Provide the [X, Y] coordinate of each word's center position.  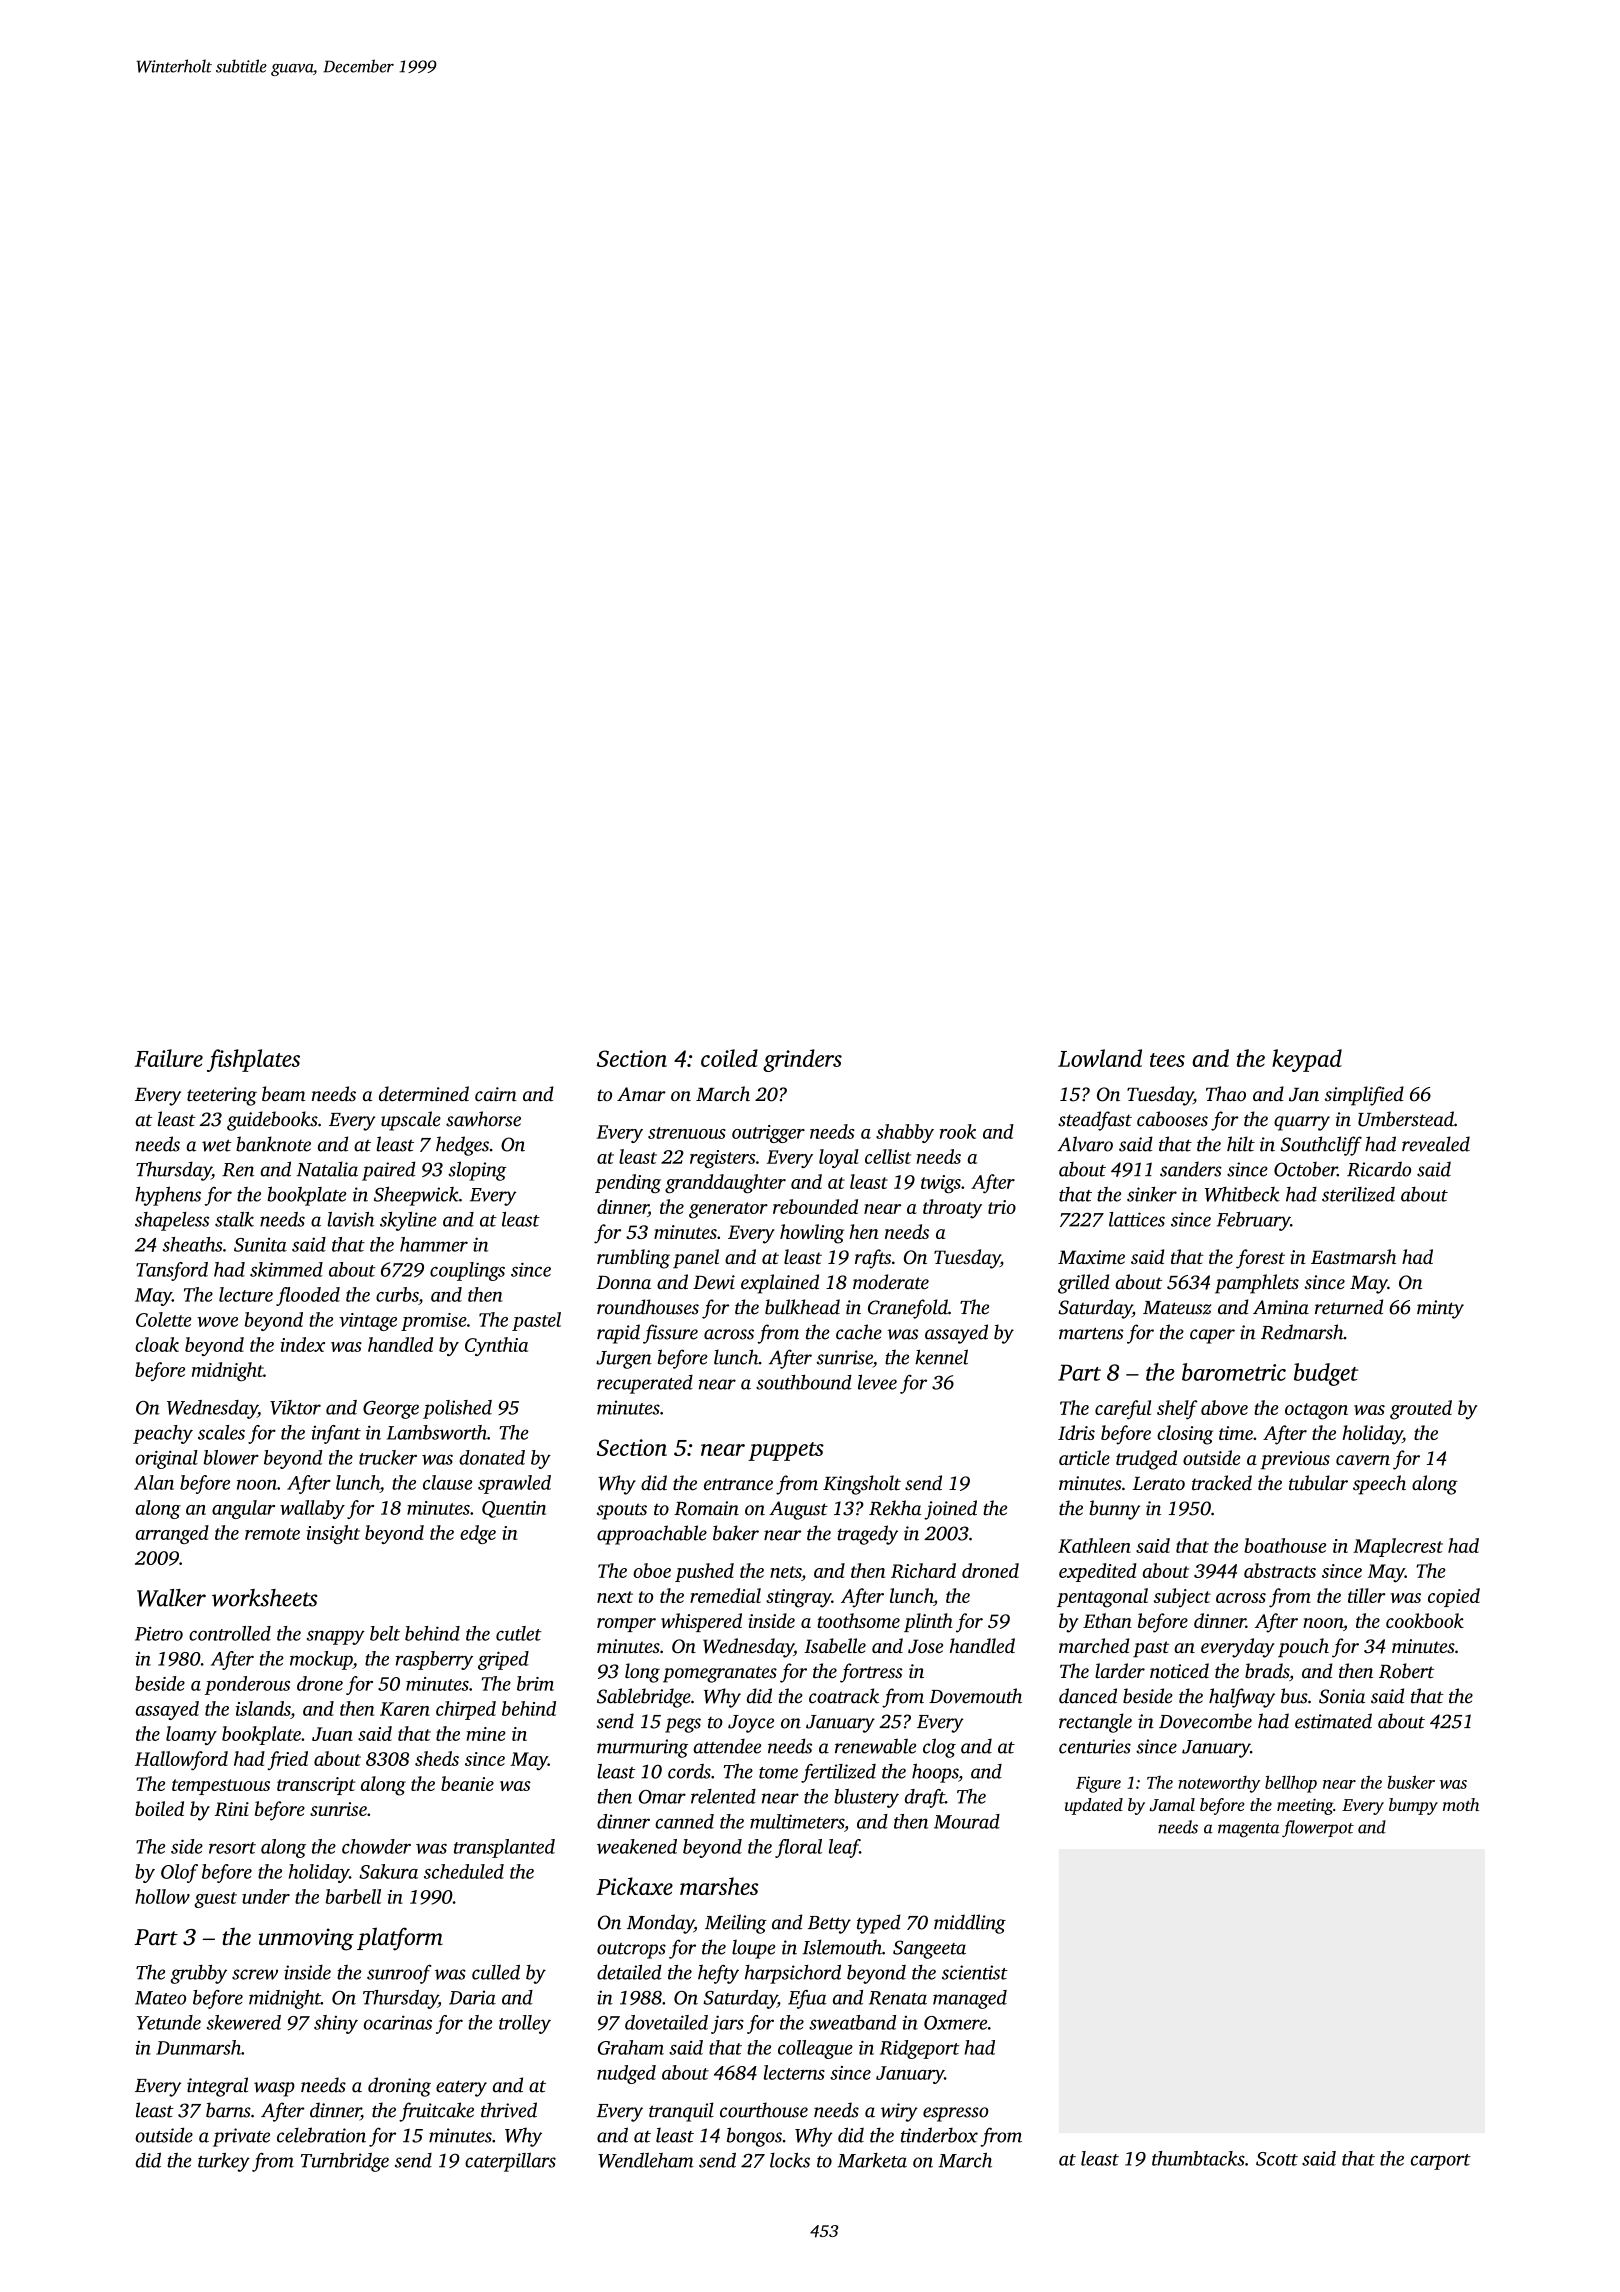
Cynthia [496, 1346]
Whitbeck [1242, 1194]
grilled [1083, 1284]
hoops [935, 1773]
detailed [629, 1972]
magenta [1248, 1830]
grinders [802, 1060]
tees [1167, 1060]
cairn [496, 1094]
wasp [274, 2089]
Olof [179, 1873]
